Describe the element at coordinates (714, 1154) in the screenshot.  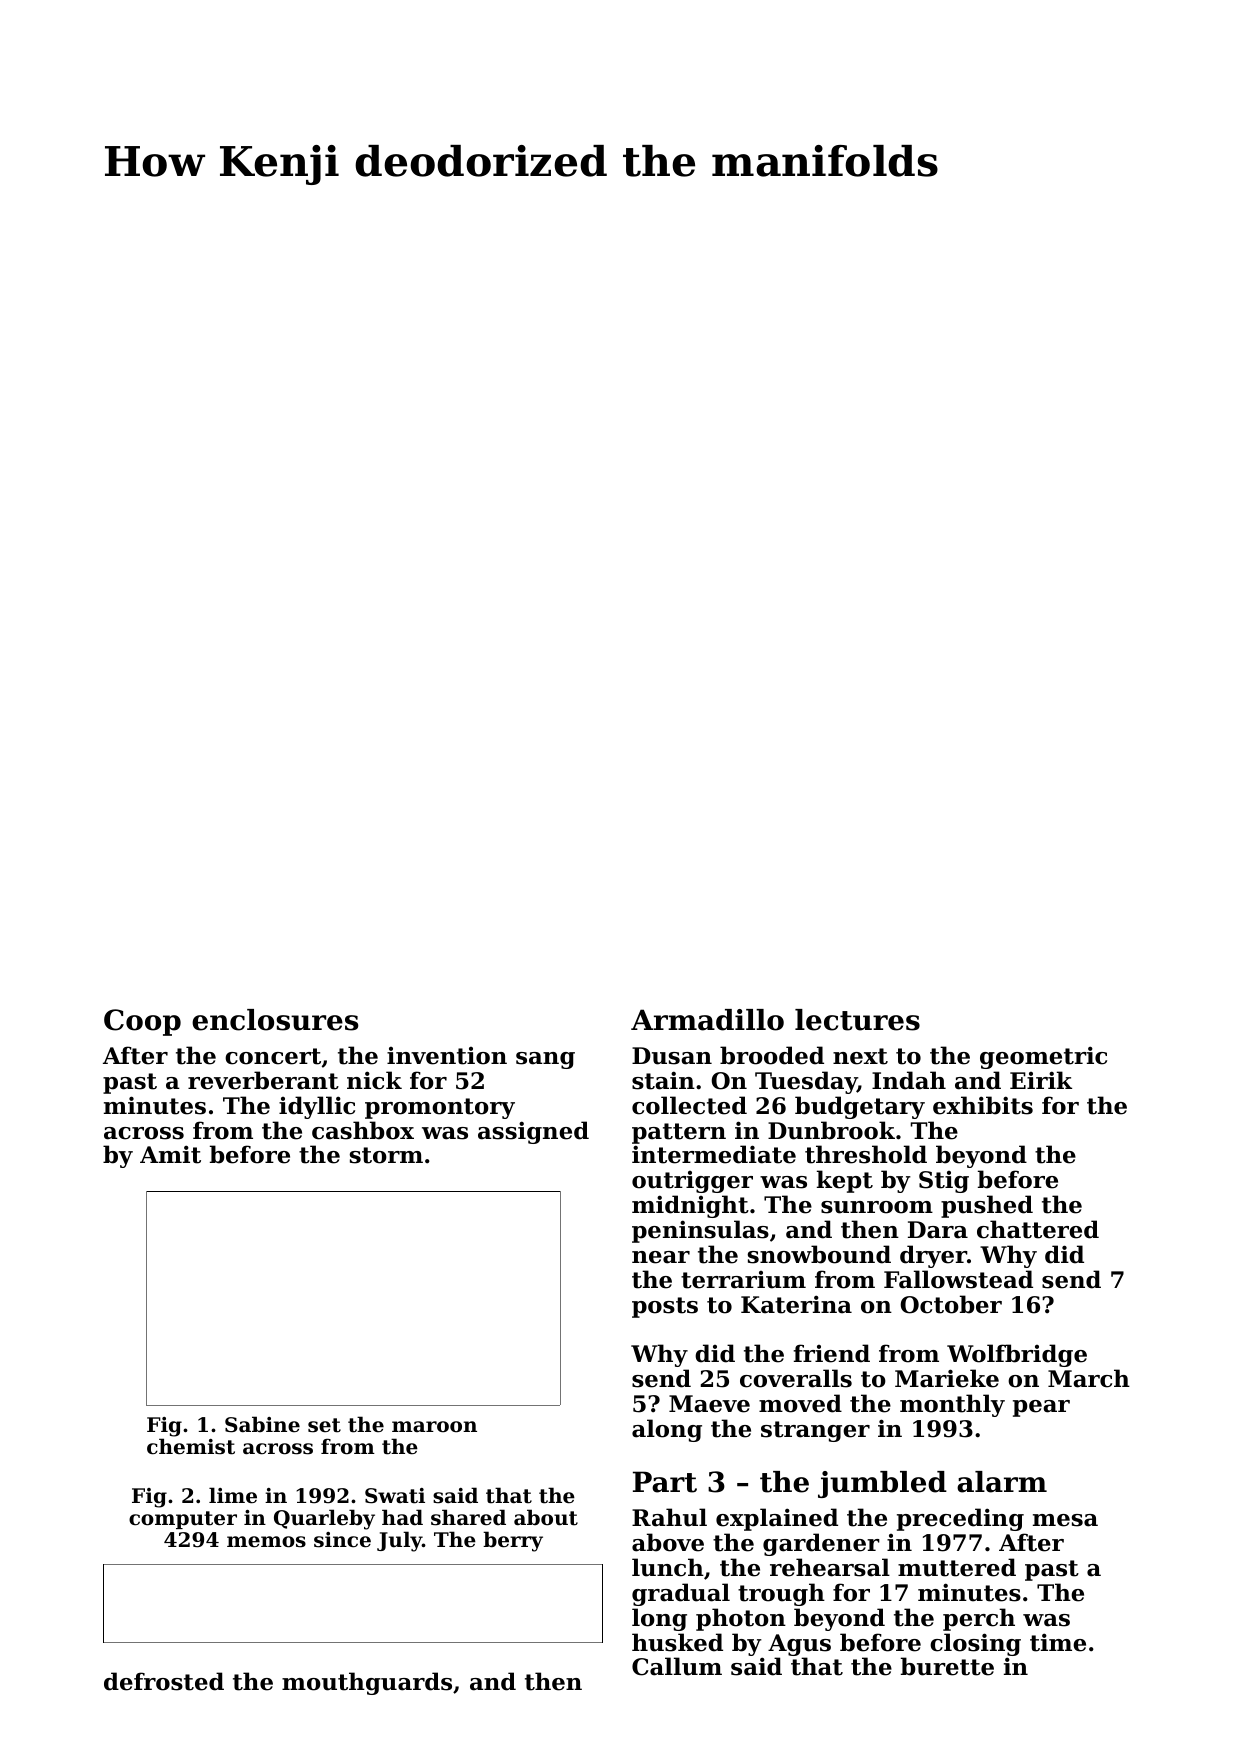
I see `intermediate` at that location.
